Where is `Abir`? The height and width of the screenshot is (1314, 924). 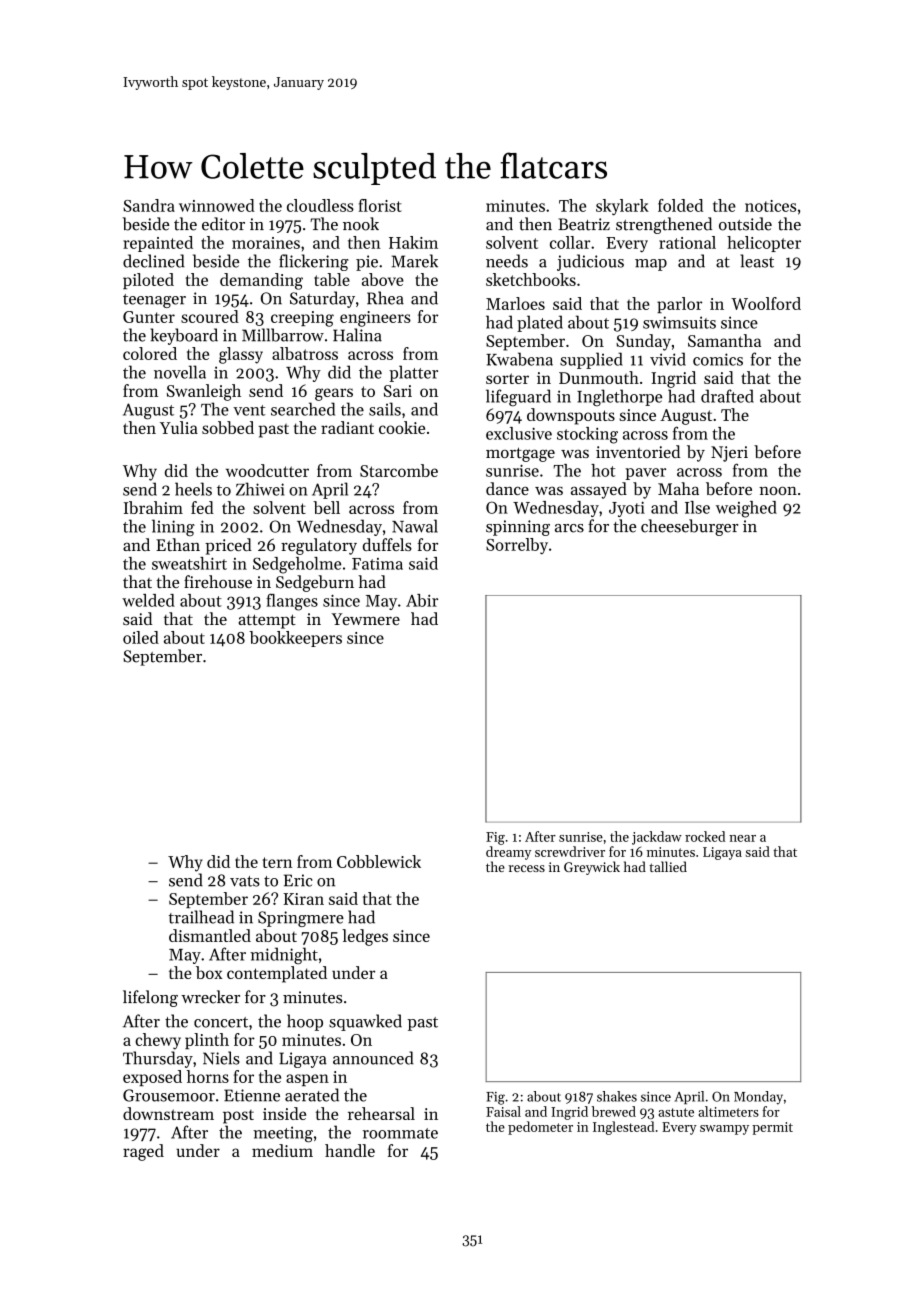
Abir is located at coordinates (422, 600).
